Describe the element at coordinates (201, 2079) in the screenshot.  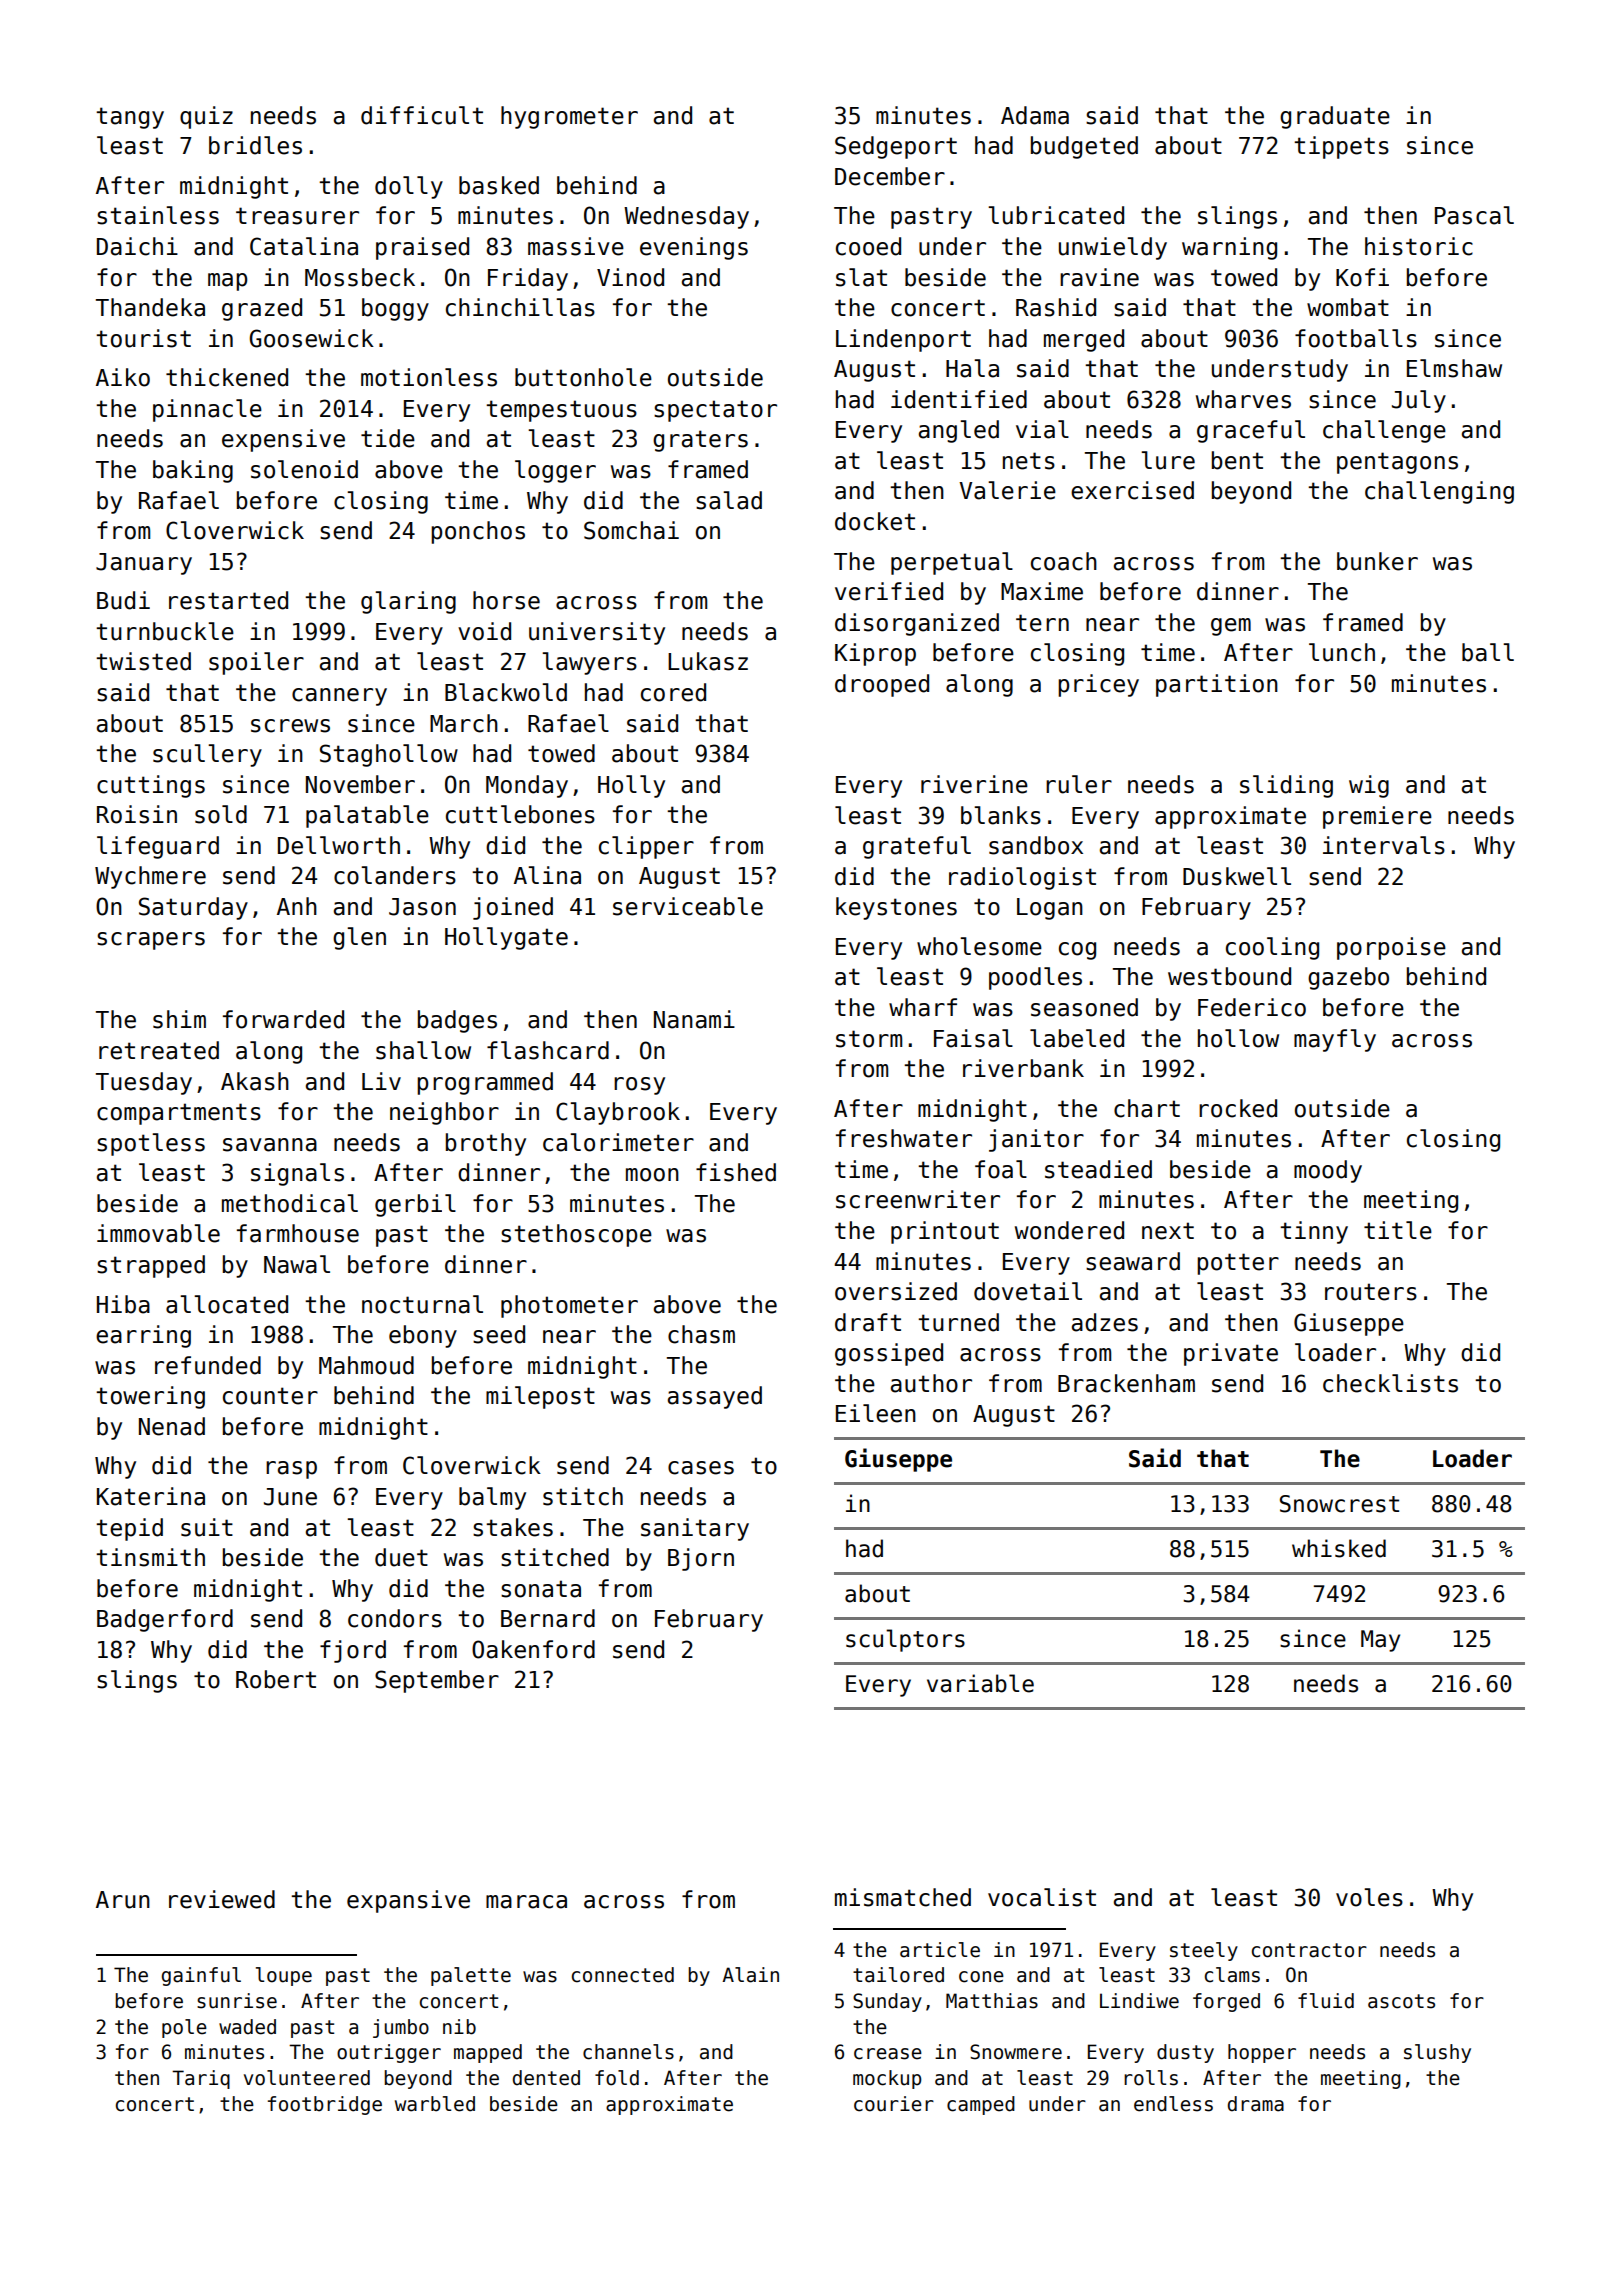
I see `Tariq` at that location.
